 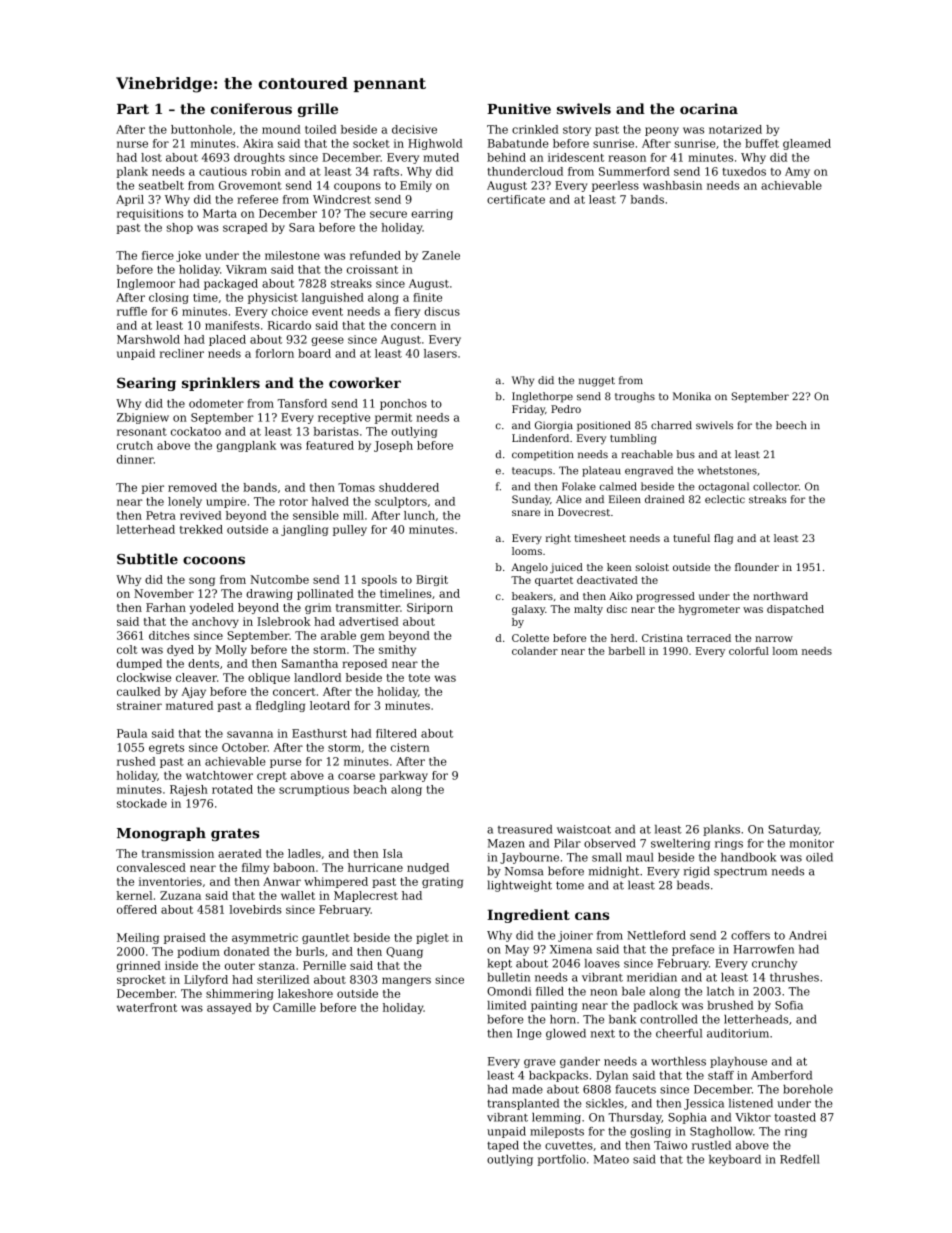 What do you see at coordinates (516, 199) in the page?
I see `certificate` at bounding box center [516, 199].
